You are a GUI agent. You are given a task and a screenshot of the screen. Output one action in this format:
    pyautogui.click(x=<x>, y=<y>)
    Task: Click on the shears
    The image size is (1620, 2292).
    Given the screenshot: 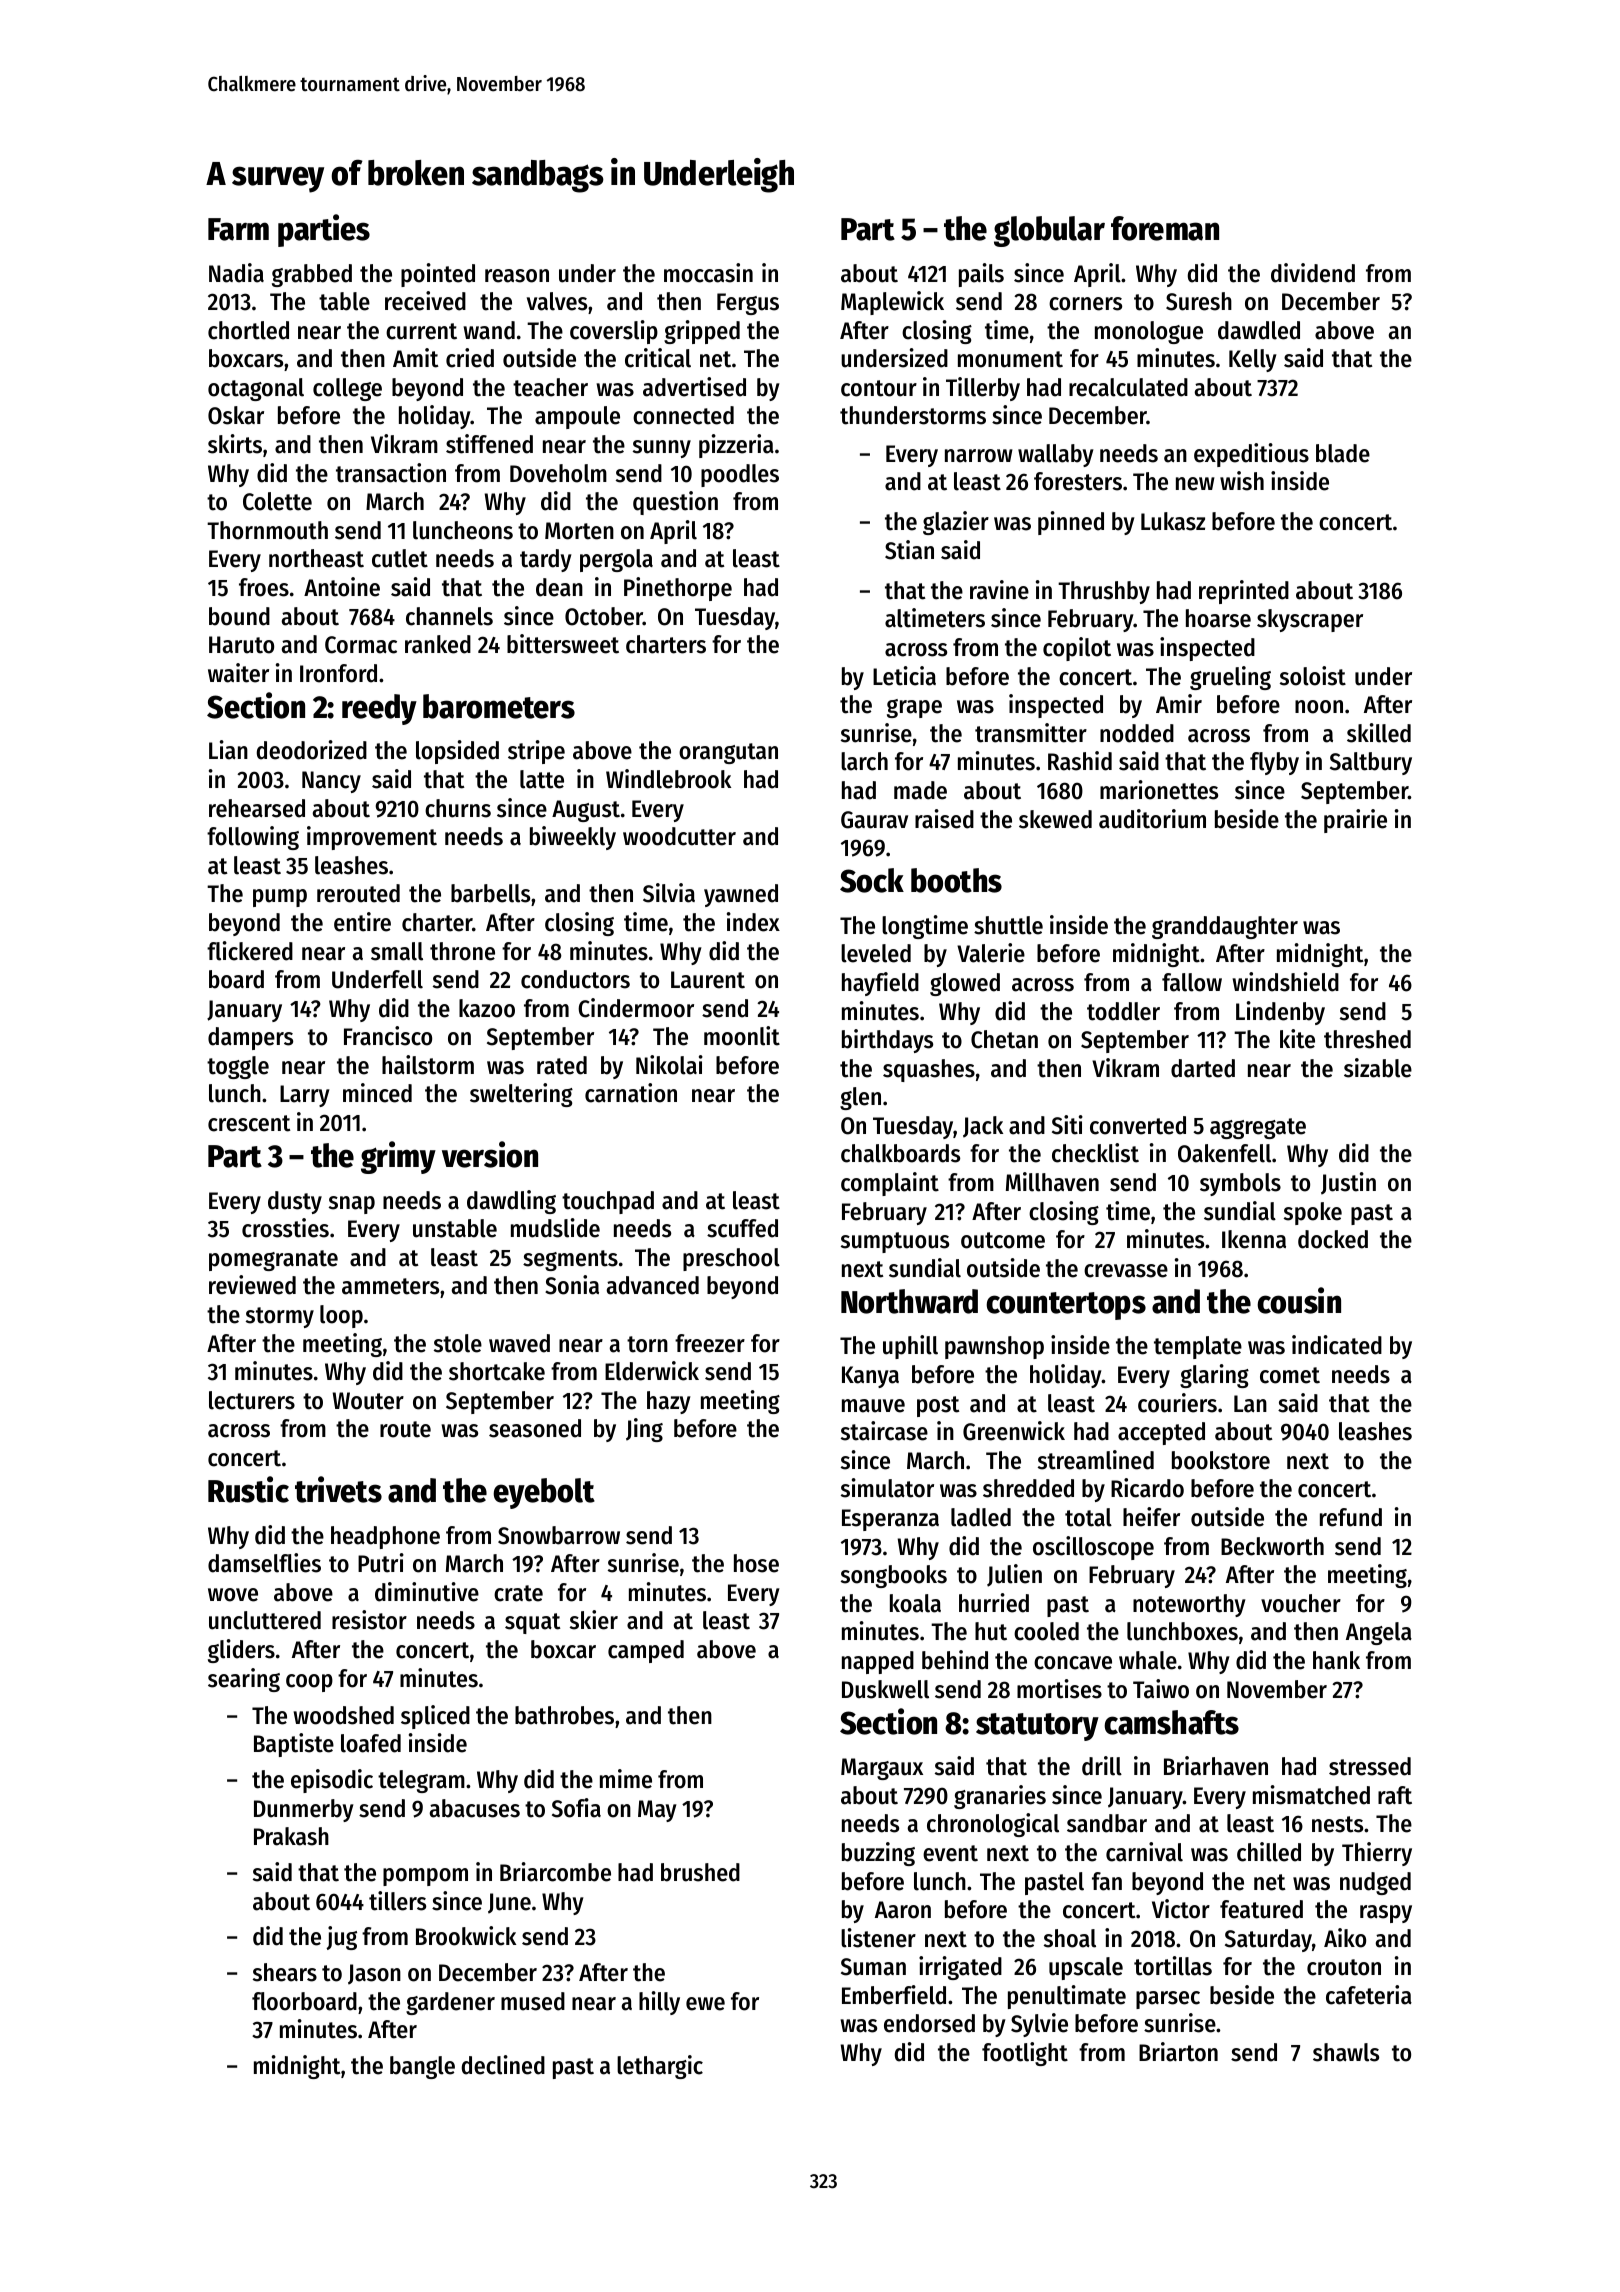 What is the action you would take?
    pyautogui.click(x=285, y=1972)
